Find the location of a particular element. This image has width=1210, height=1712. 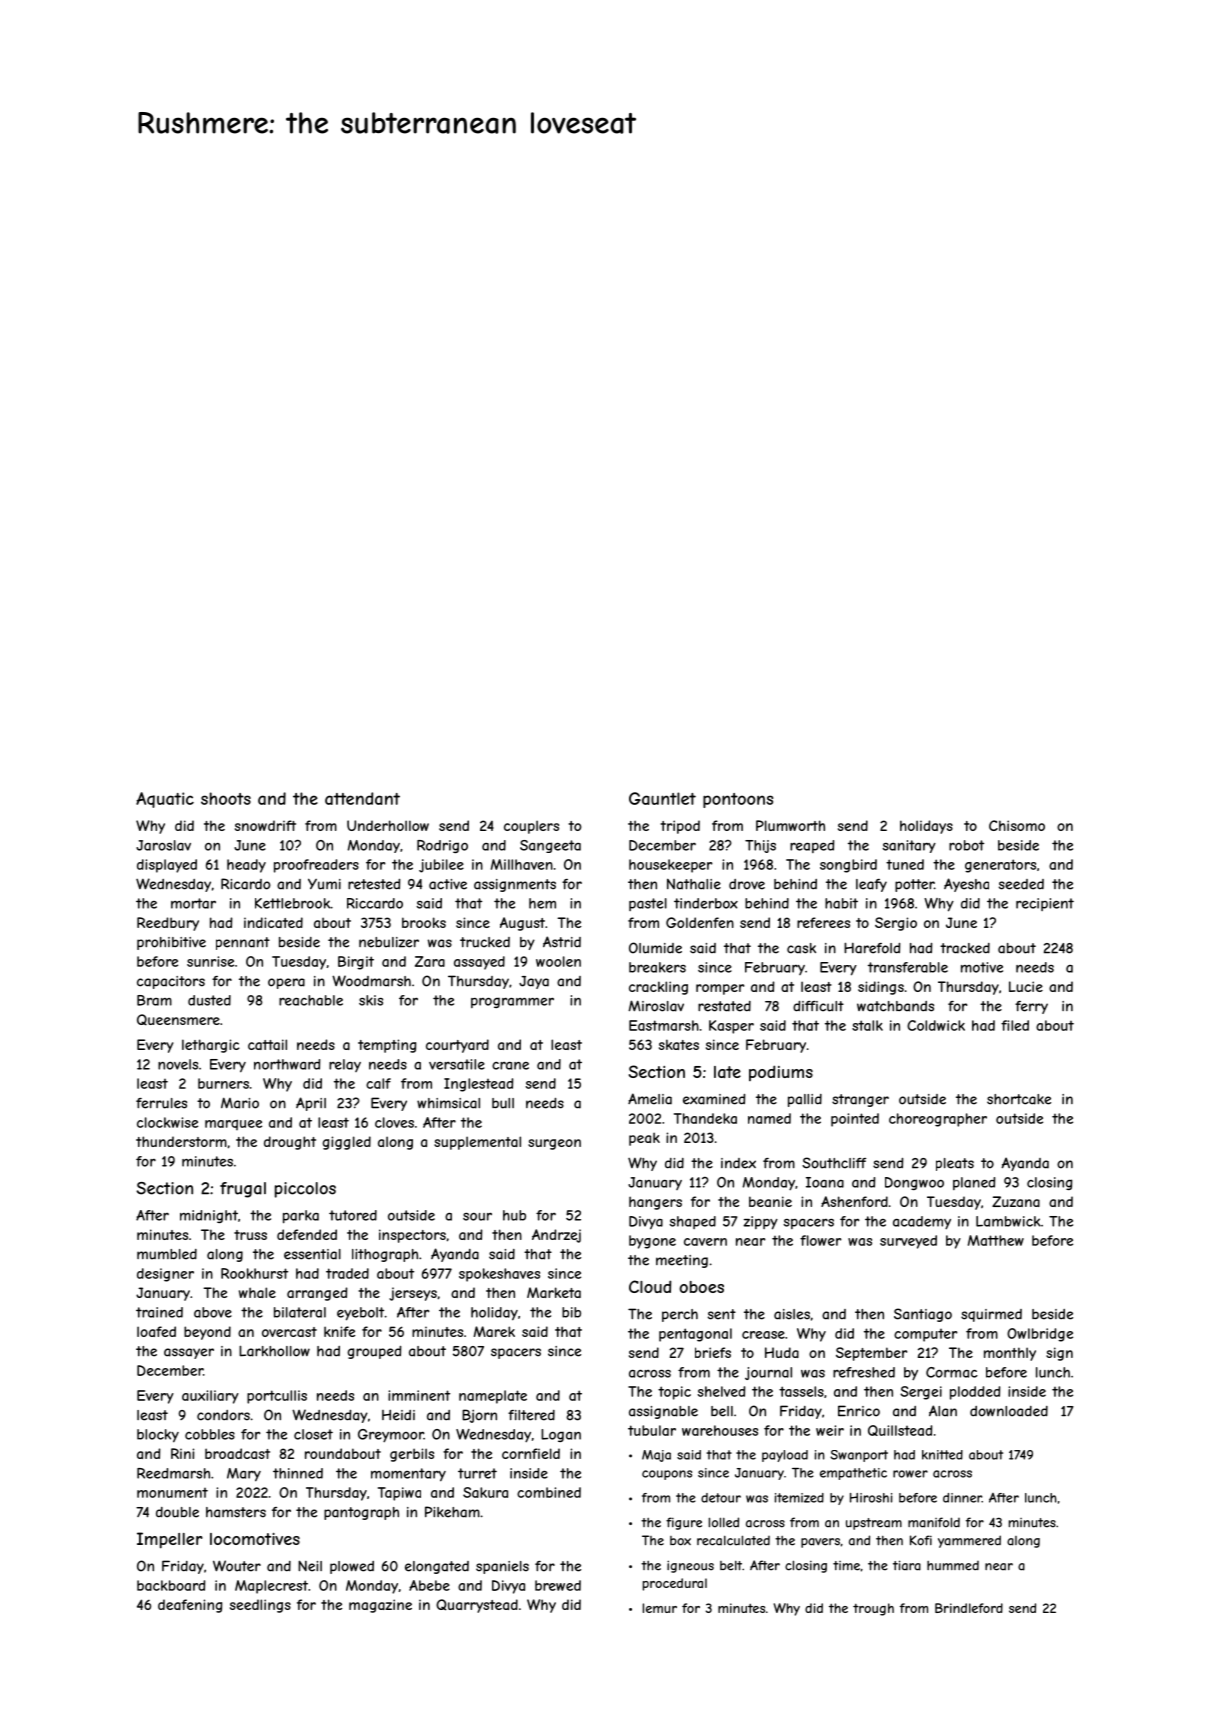

pleats is located at coordinates (955, 1164).
